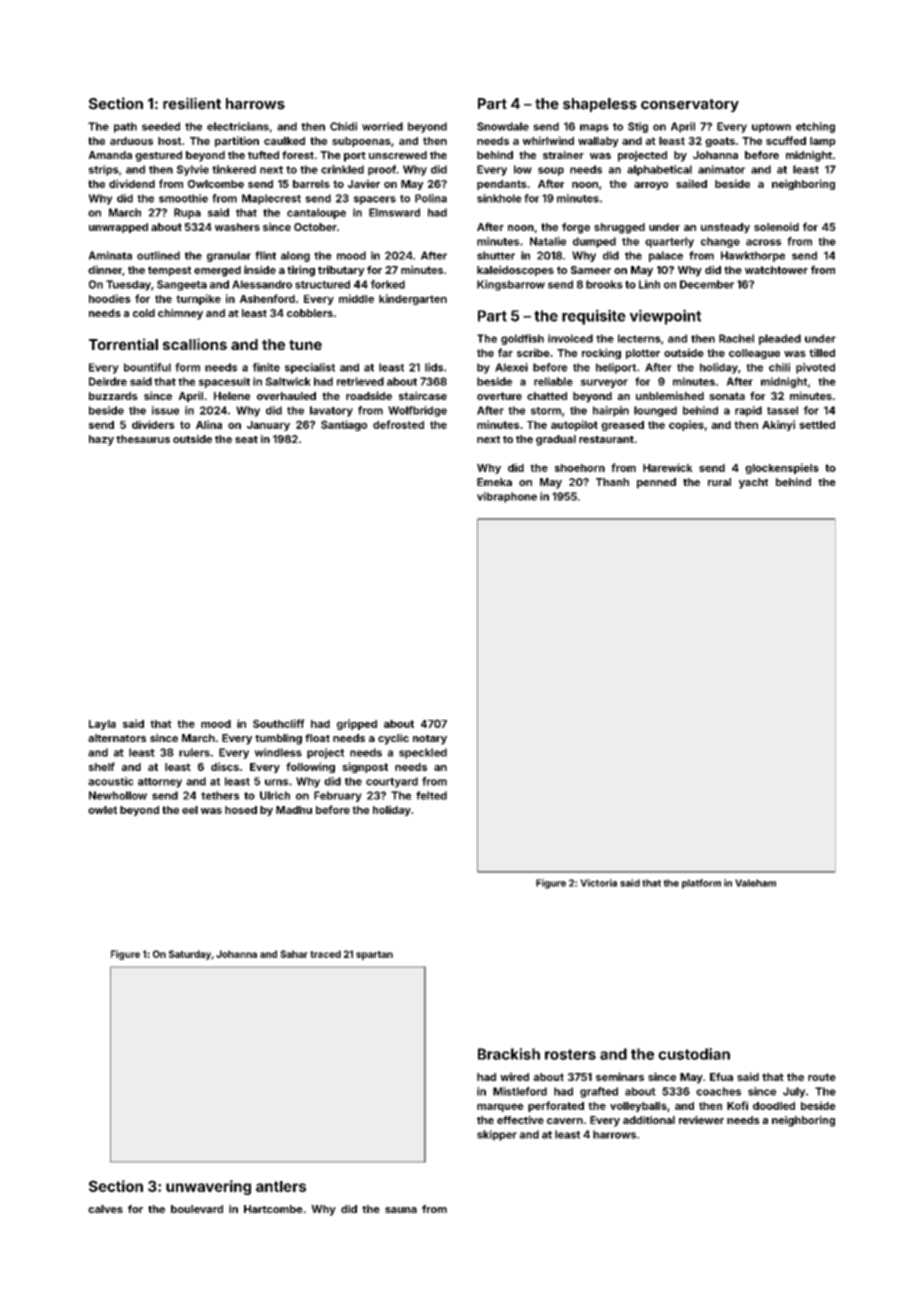 The width and height of the screenshot is (924, 1308). What do you see at coordinates (598, 883) in the screenshot?
I see `Victoria` at bounding box center [598, 883].
